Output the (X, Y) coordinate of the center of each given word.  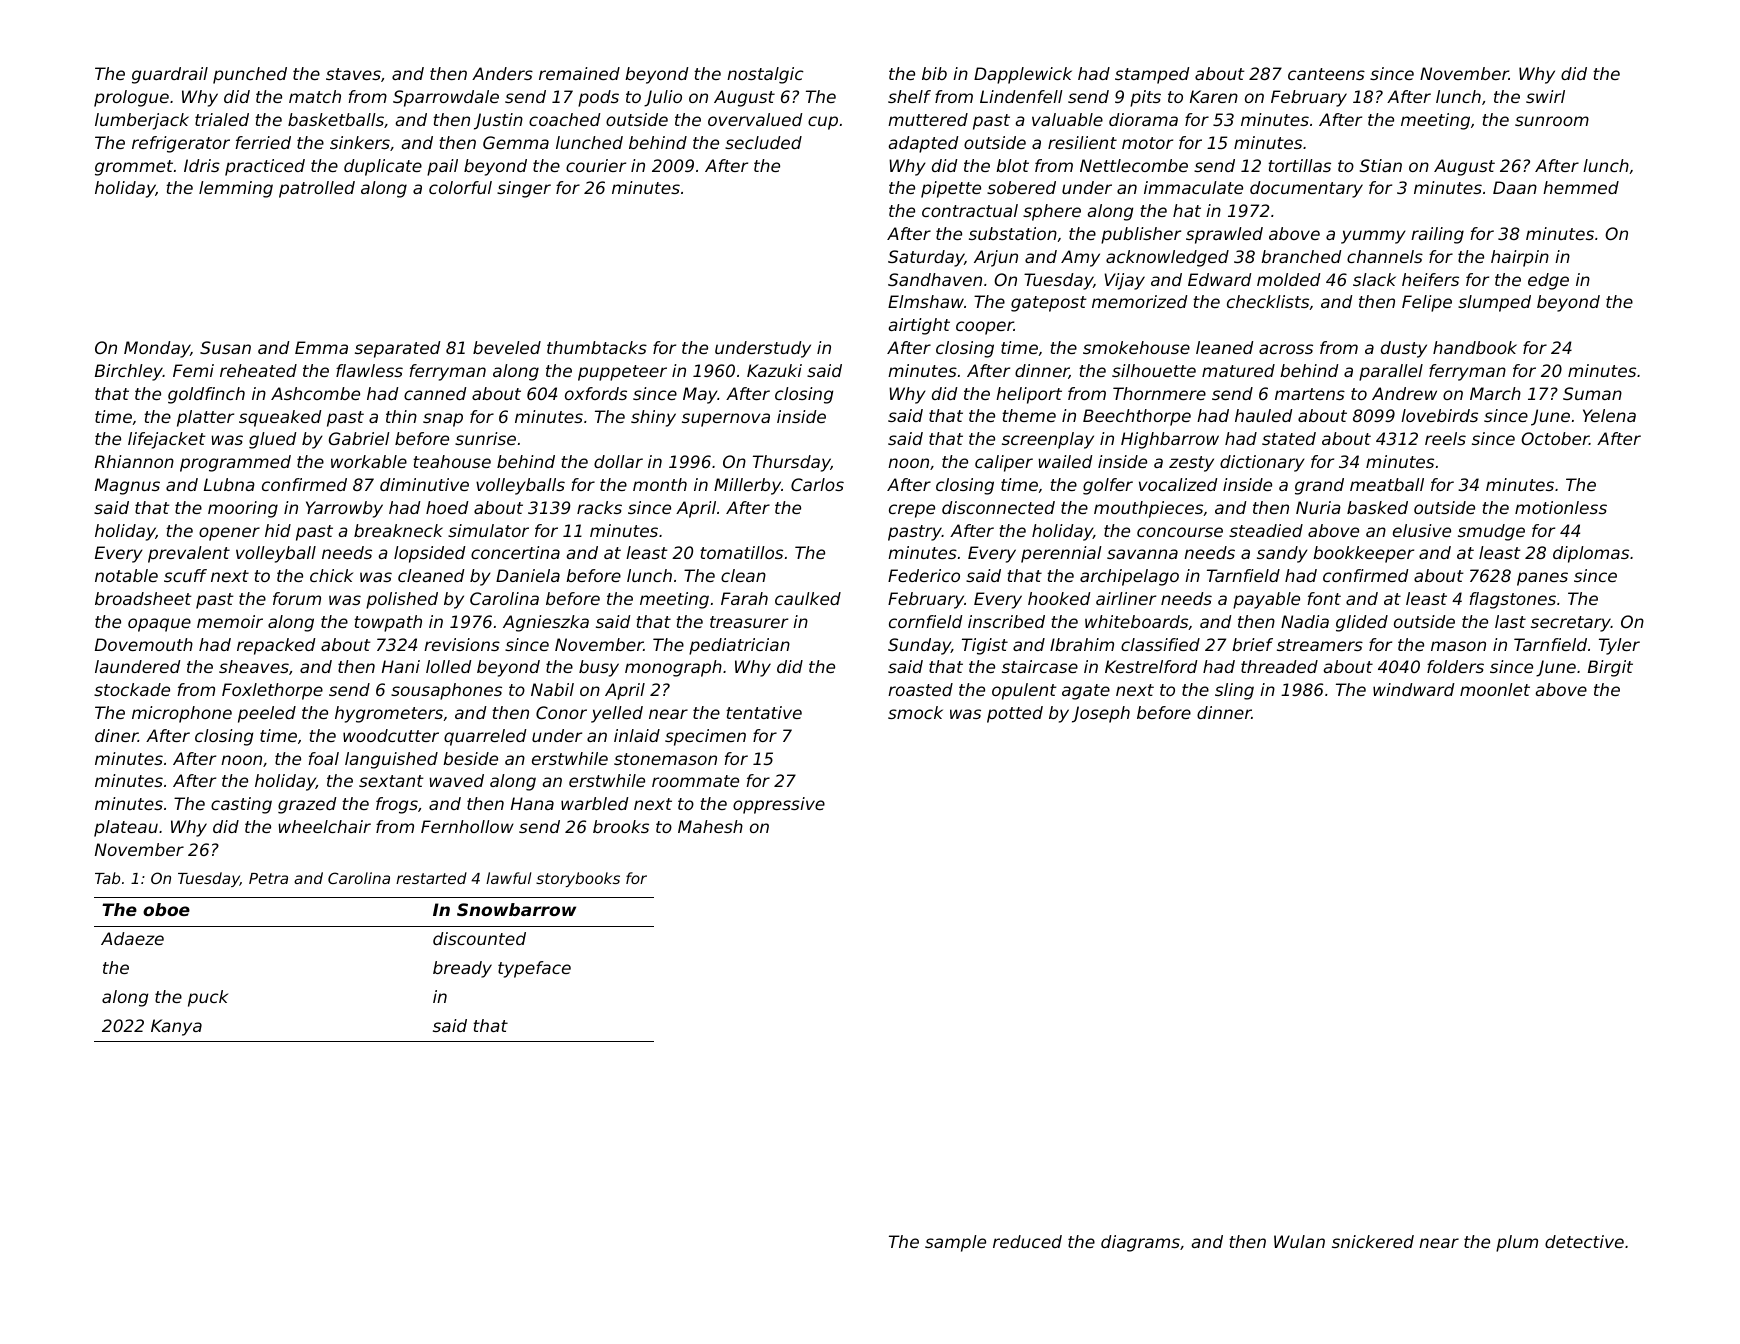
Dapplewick (1023, 75)
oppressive (779, 805)
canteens (1326, 74)
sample (955, 1243)
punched (250, 75)
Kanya (176, 1027)
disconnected (998, 507)
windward (1414, 689)
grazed (307, 805)
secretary (1571, 624)
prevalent (189, 554)
